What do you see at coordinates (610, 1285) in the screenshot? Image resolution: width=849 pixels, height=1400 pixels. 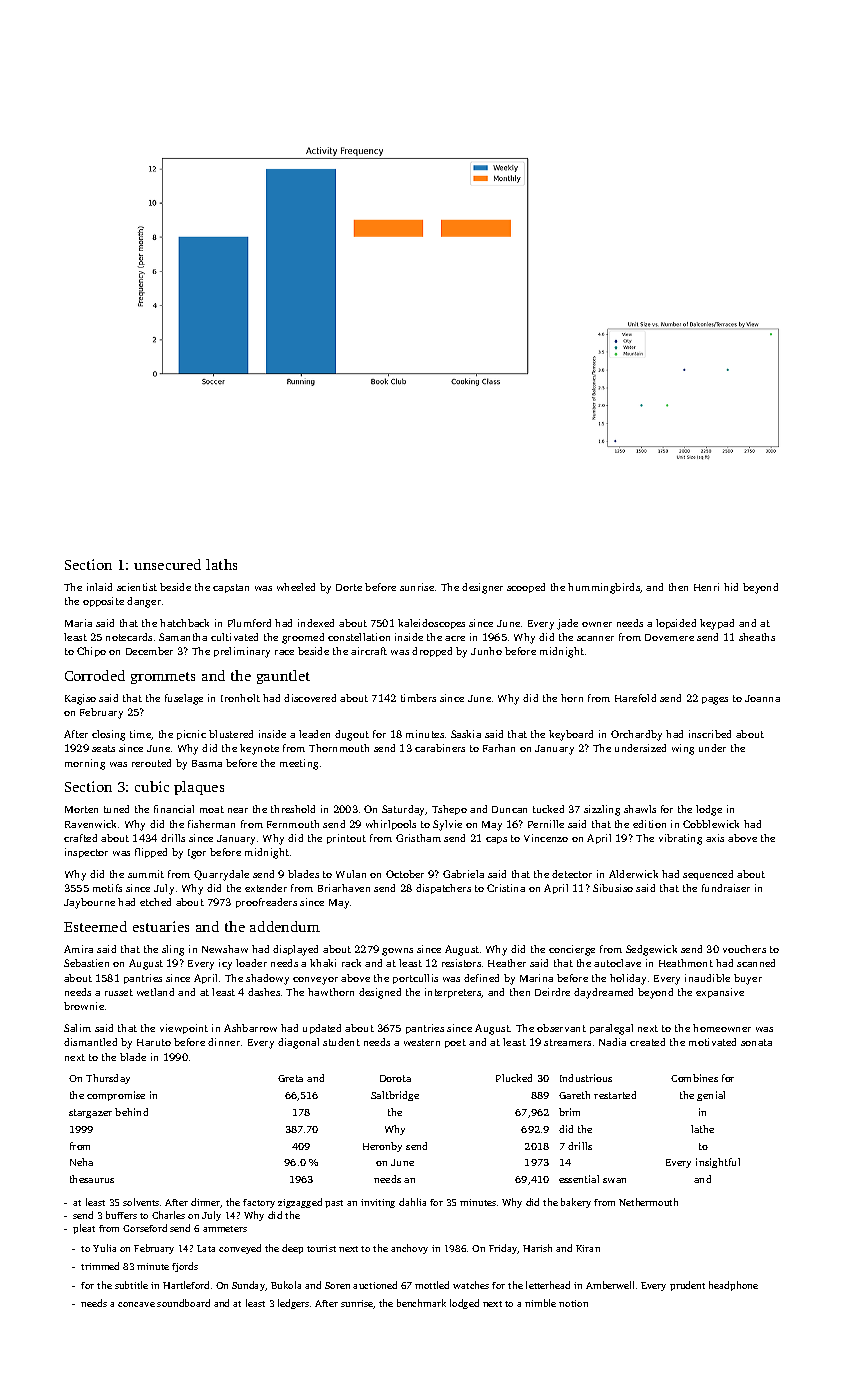 I see `Amberwell` at bounding box center [610, 1285].
